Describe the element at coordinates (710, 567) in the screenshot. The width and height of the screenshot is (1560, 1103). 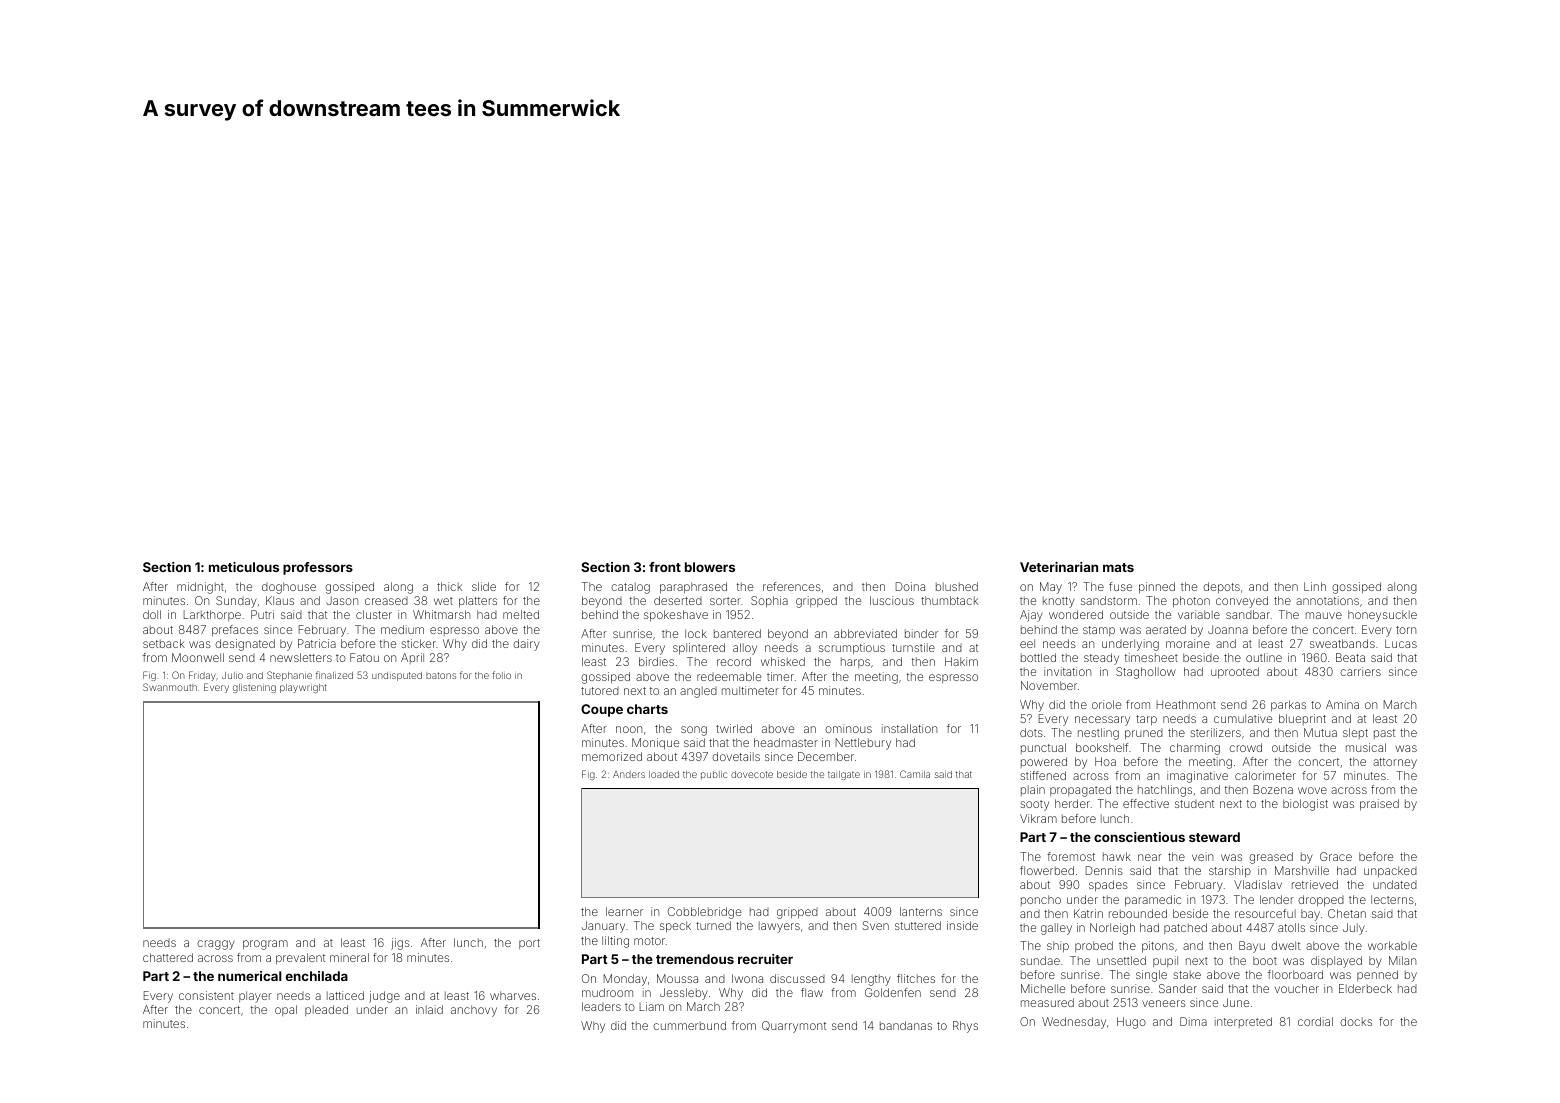
I see `blowers` at that location.
